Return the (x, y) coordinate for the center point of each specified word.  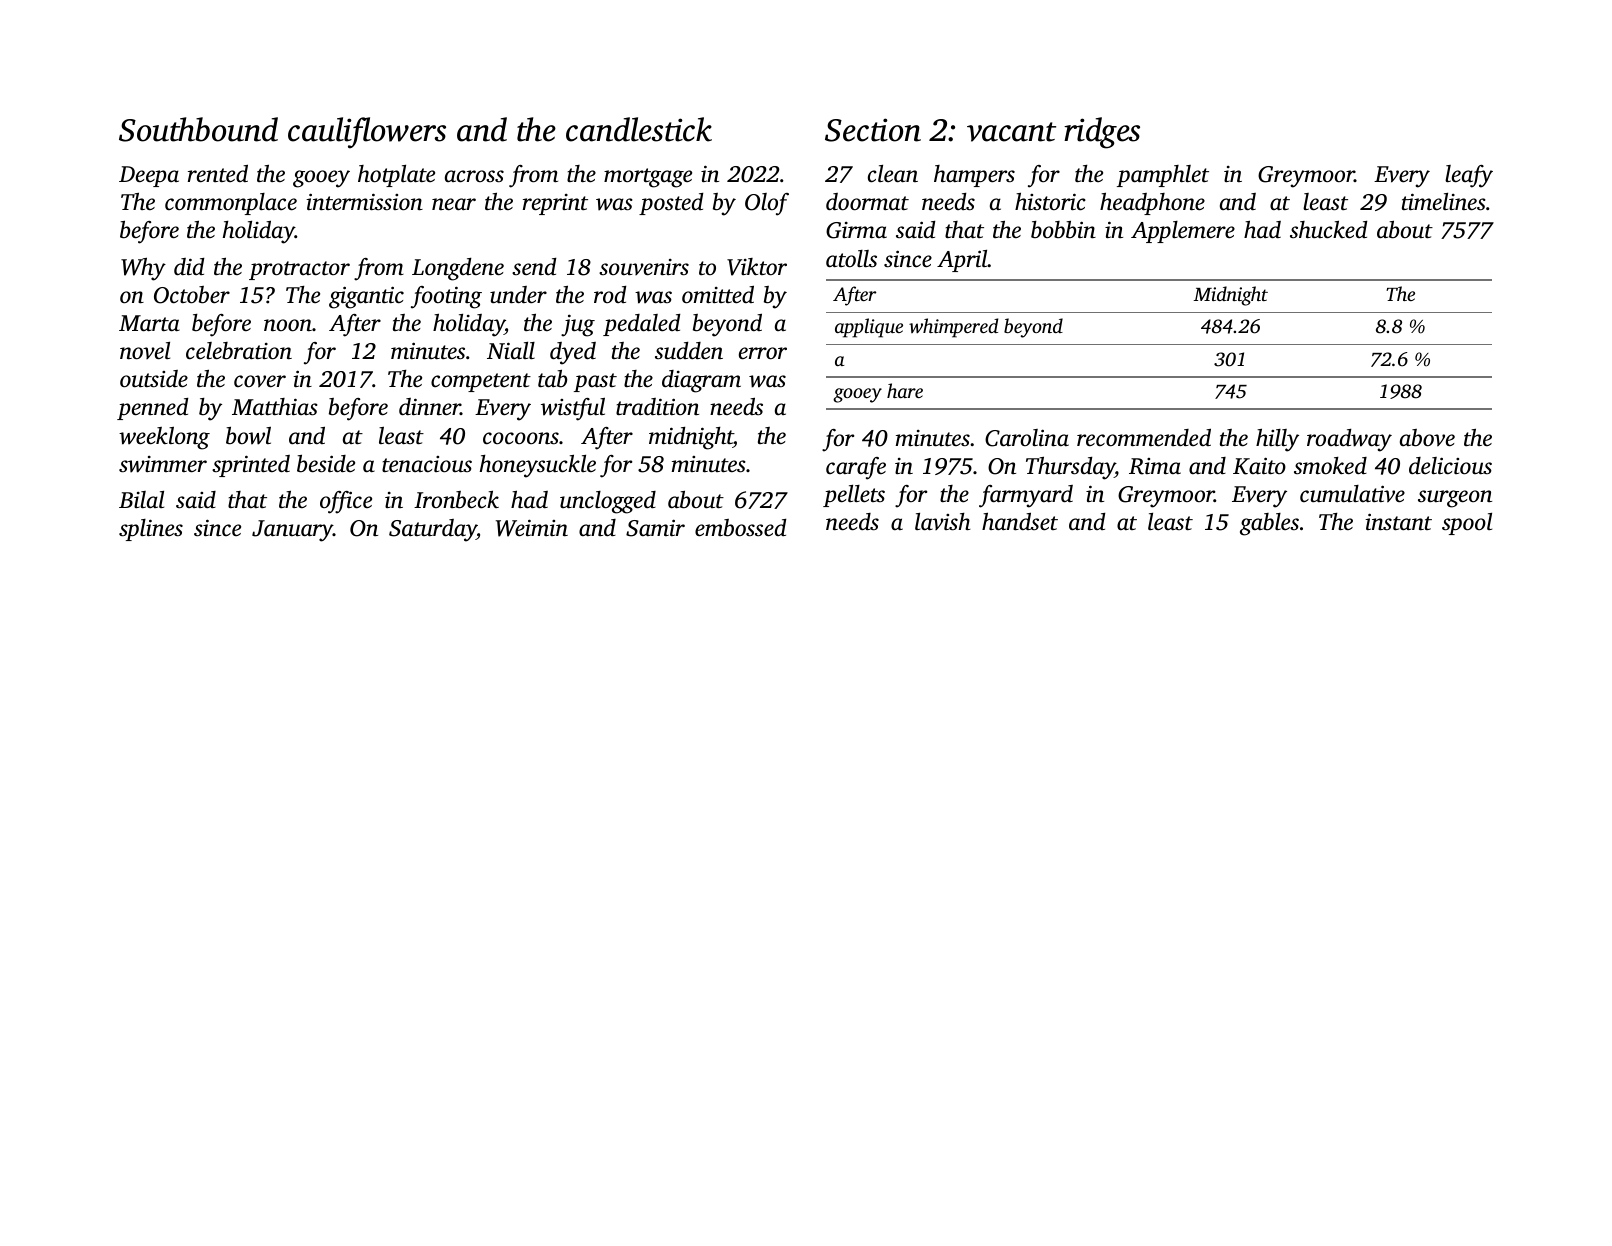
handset (1020, 522)
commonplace (231, 204)
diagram (701, 381)
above (1427, 438)
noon (288, 325)
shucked (1328, 230)
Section (873, 130)
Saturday (433, 530)
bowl (248, 436)
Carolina (1027, 438)
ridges (1102, 133)
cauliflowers (367, 133)
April (962, 261)
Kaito (1259, 466)
